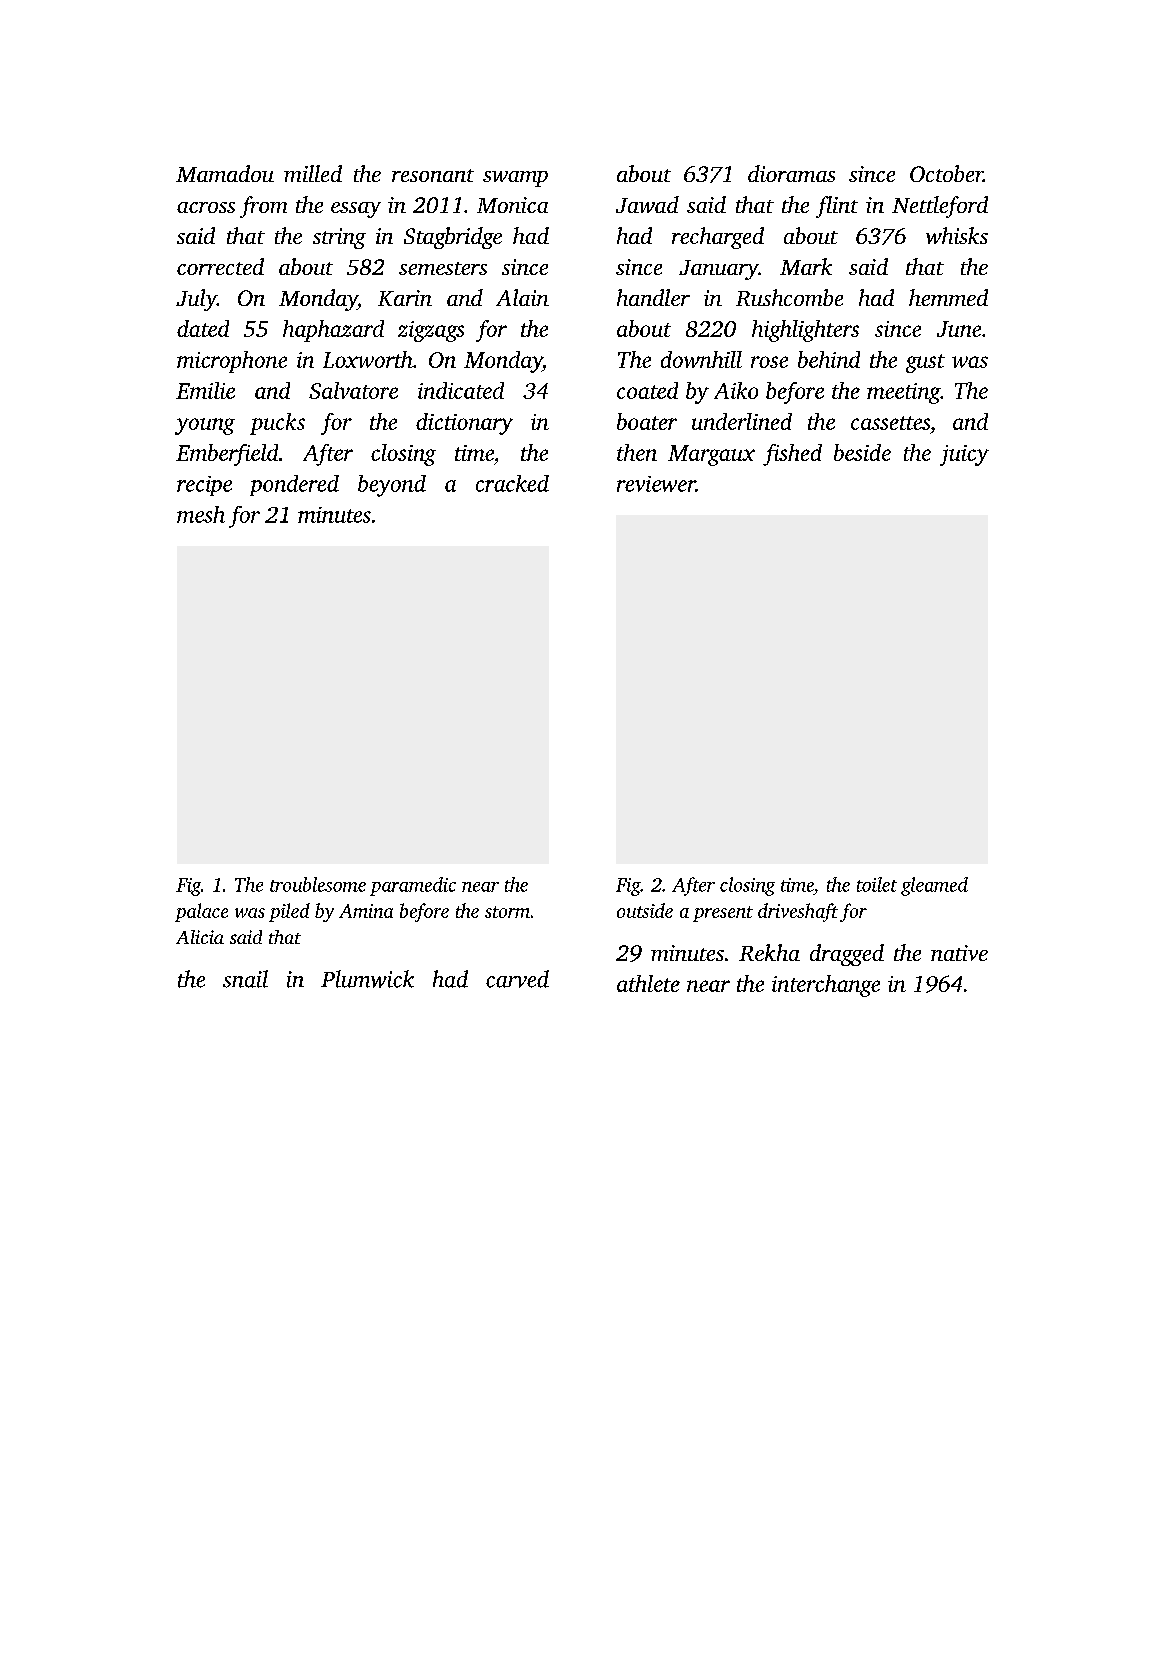 Image resolution: width=1165 pixels, height=1654 pixels. I want to click on fished, so click(792, 455).
